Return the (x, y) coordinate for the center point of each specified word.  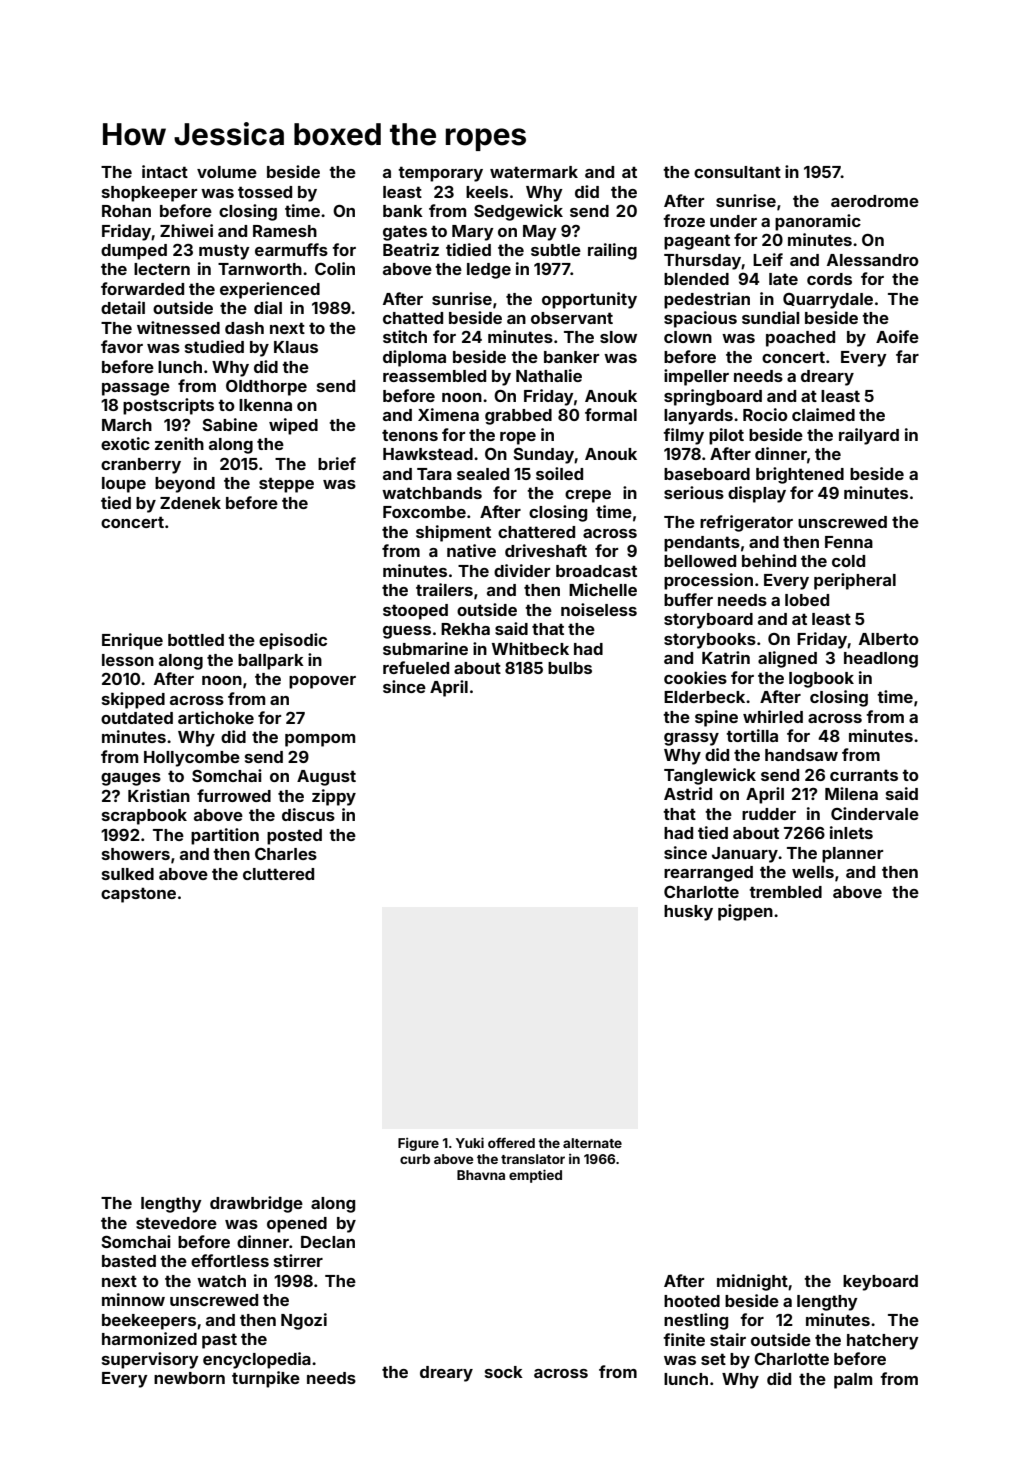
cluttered (278, 874)
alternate (592, 1143)
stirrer (298, 1260)
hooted (692, 1301)
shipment (453, 533)
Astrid (688, 793)
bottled (196, 640)
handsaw (801, 755)
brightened (800, 475)
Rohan (126, 211)
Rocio (765, 414)
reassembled (434, 376)
